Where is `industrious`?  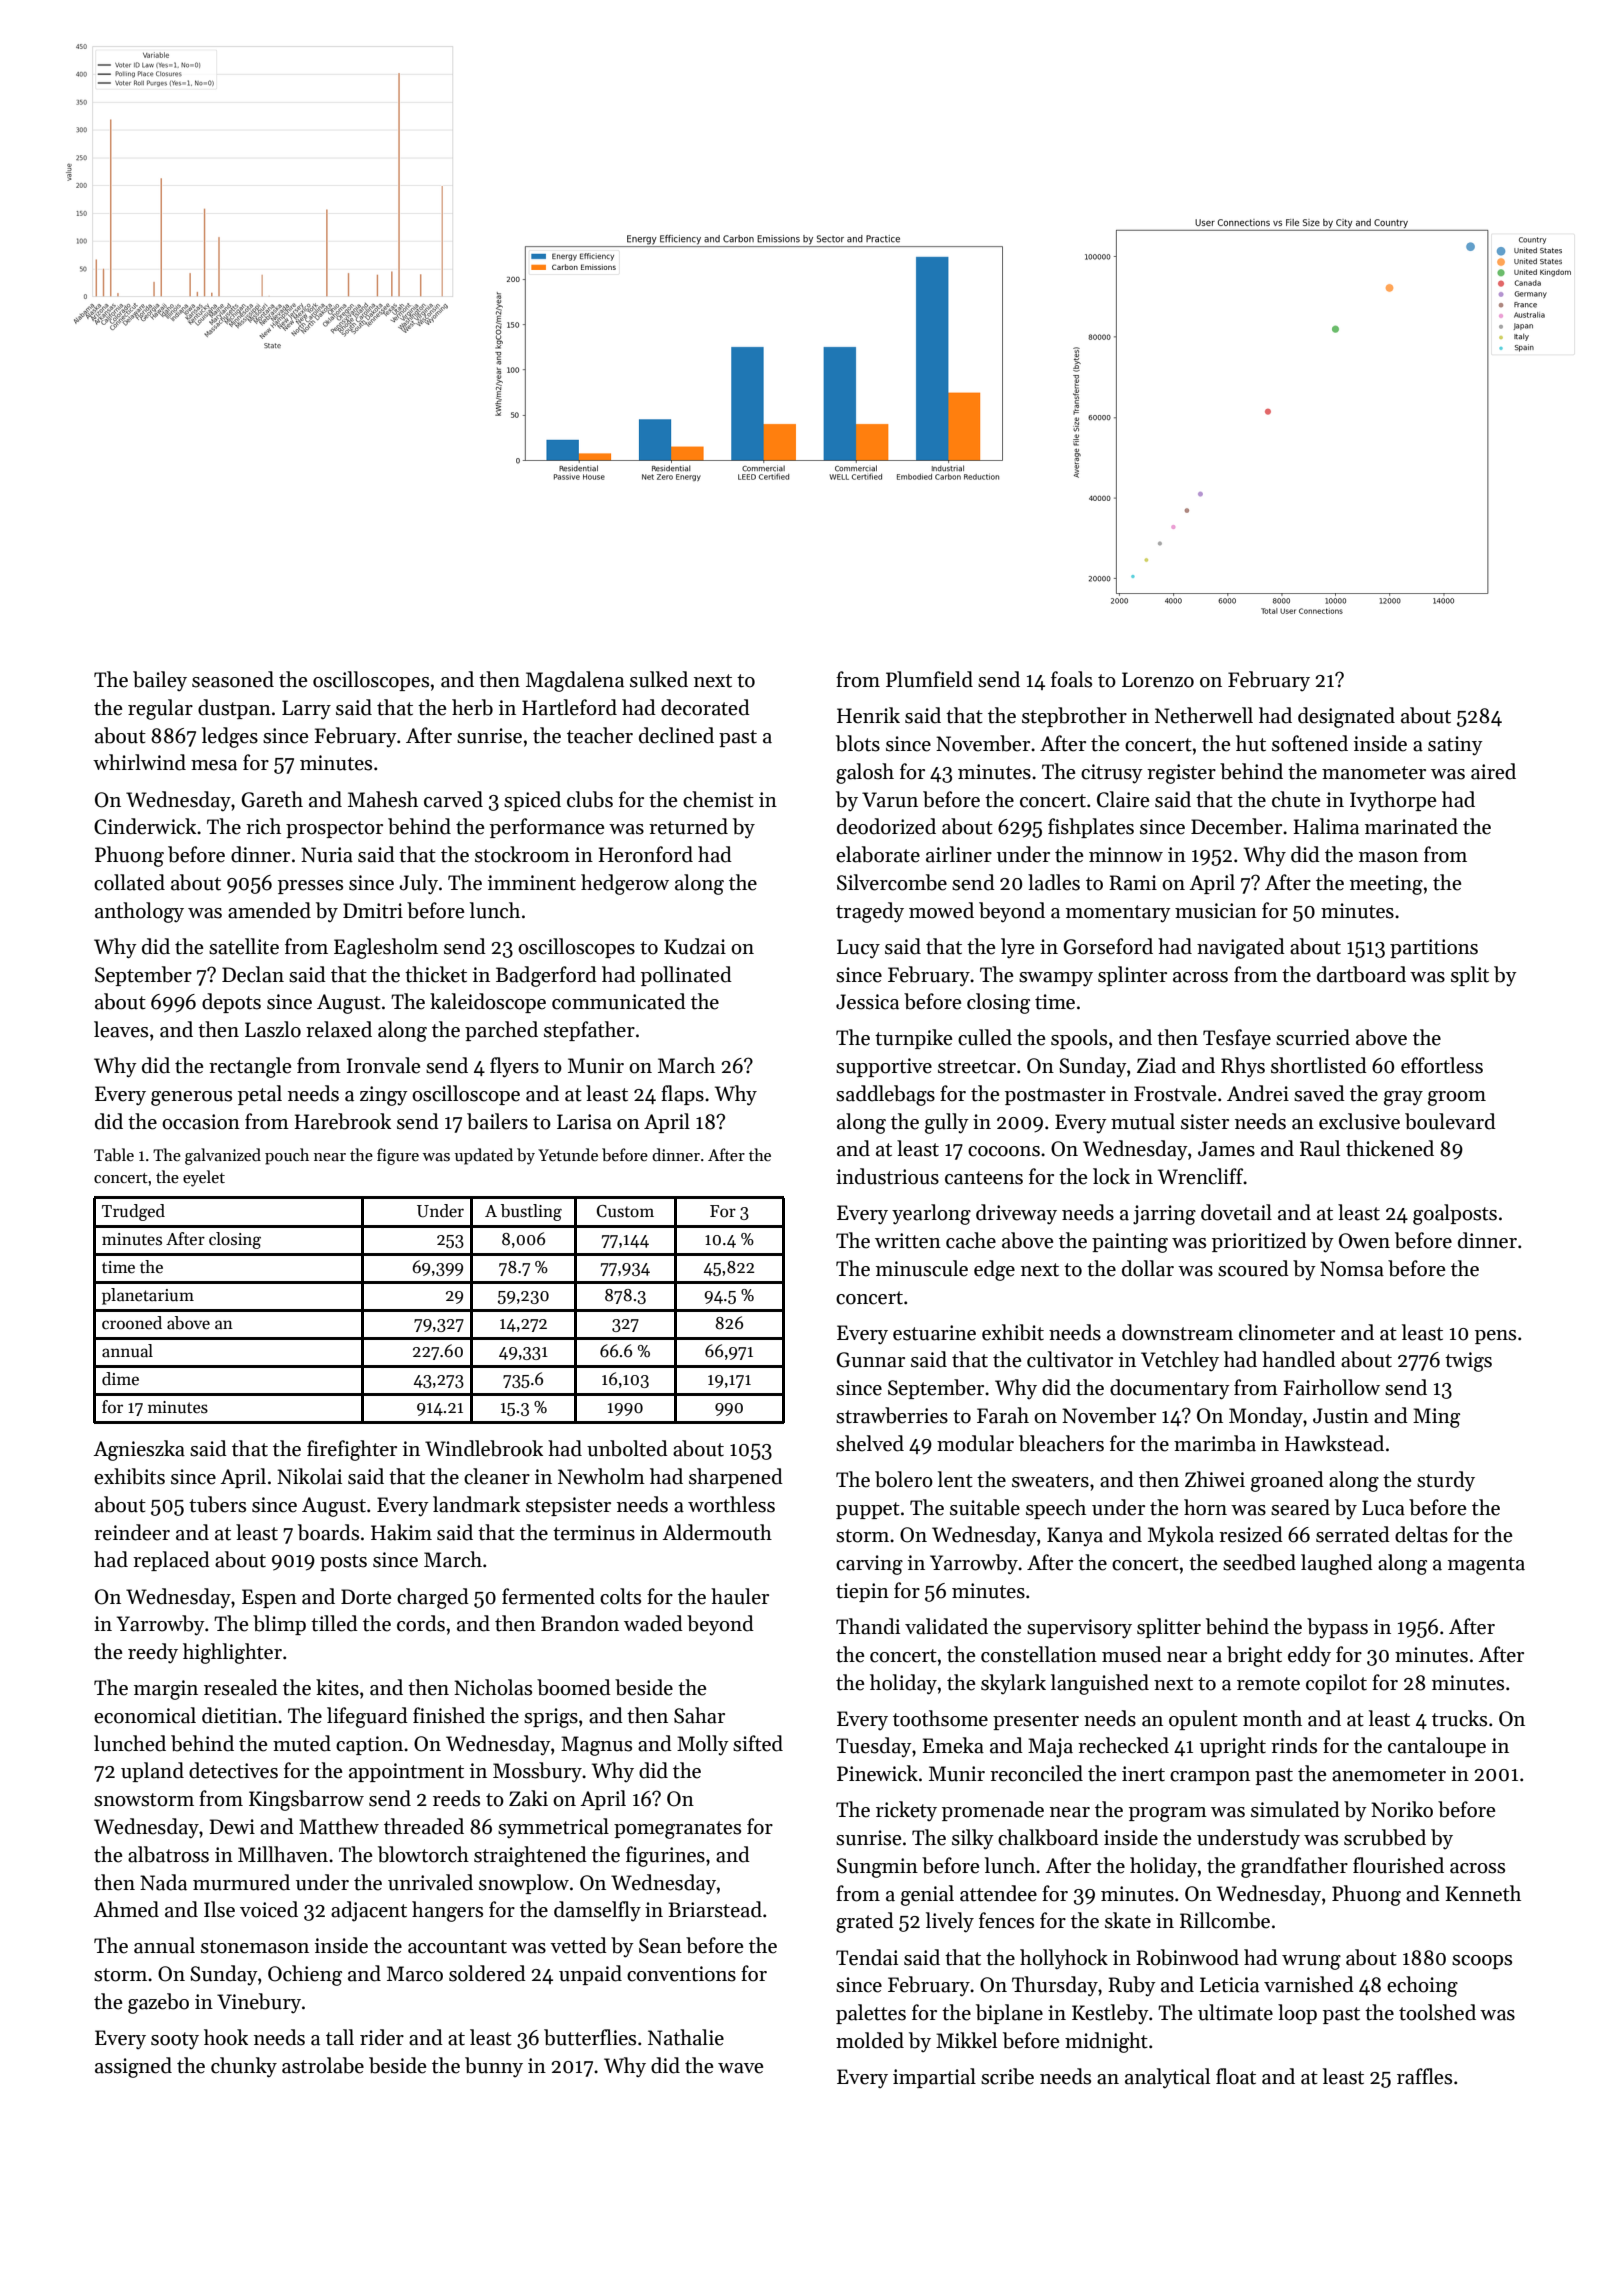 industrious is located at coordinates (887, 1176).
